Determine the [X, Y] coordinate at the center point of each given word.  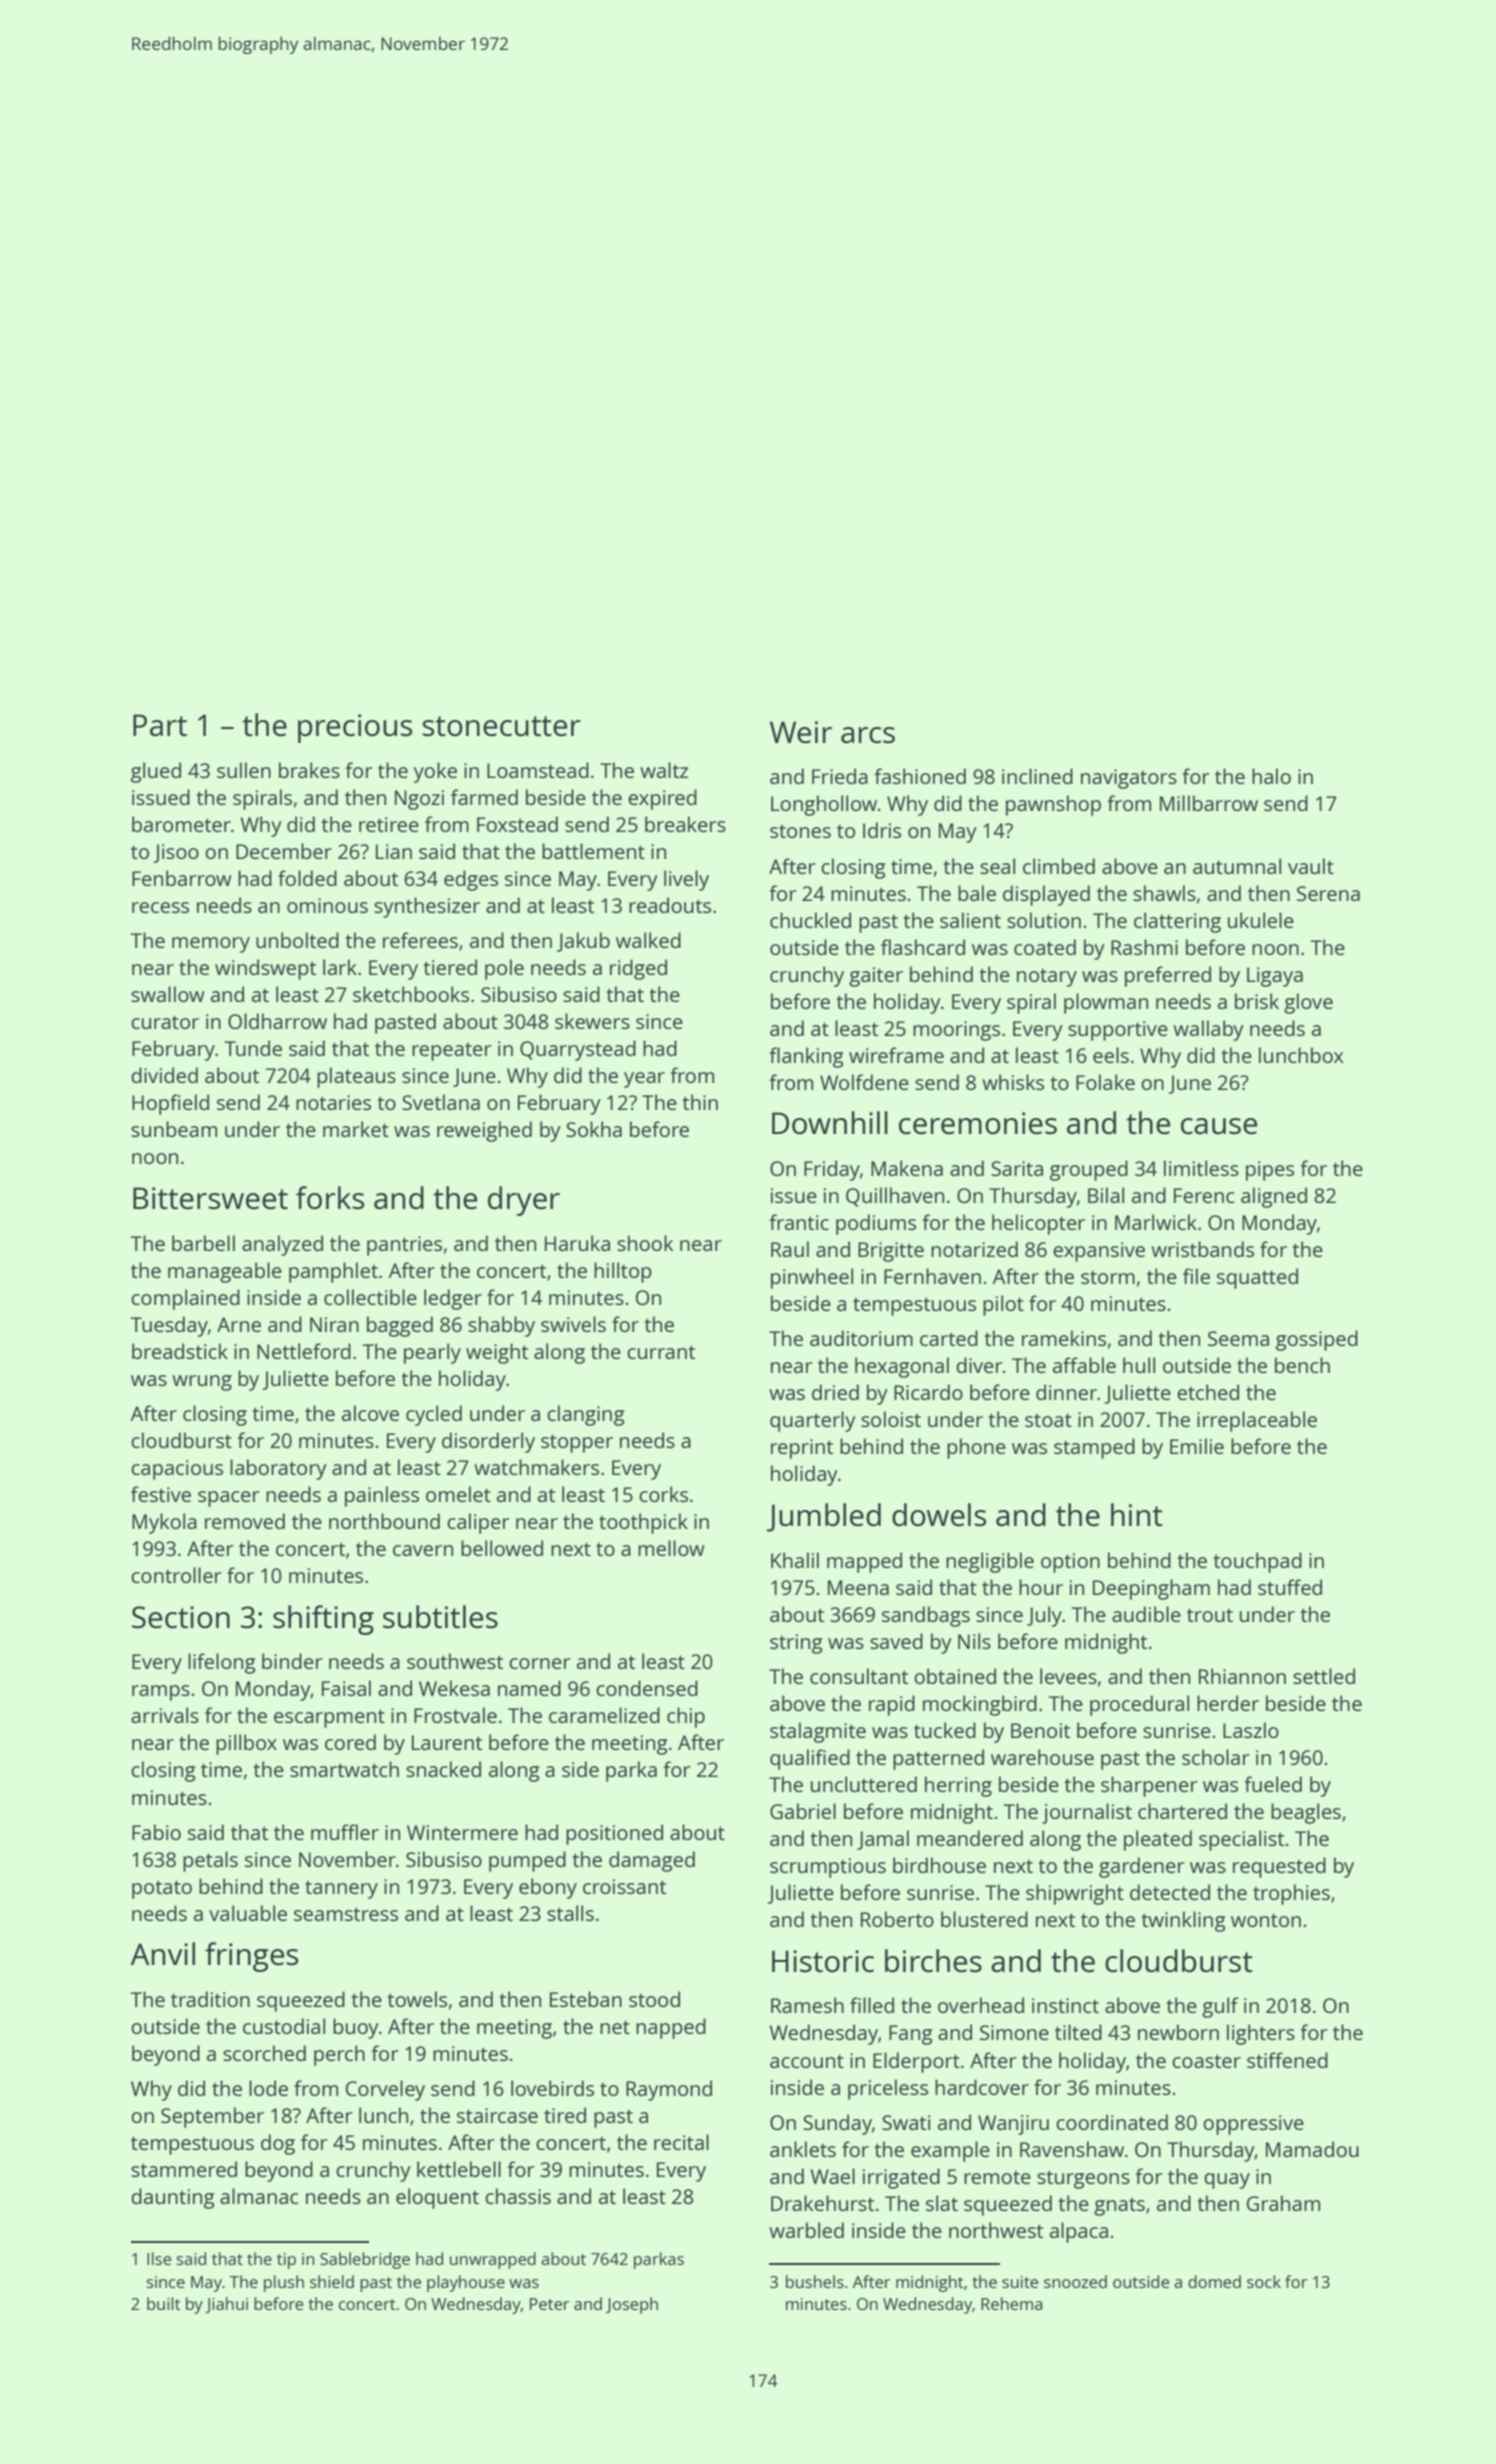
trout [1210, 1615]
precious [355, 728]
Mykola [164, 1523]
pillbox [246, 1744]
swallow [168, 994]
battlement [593, 851]
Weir [801, 732]
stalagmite [818, 1732]
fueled [1273, 1784]
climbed [1059, 866]
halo [1271, 776]
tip [286, 2261]
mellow [671, 1548]
